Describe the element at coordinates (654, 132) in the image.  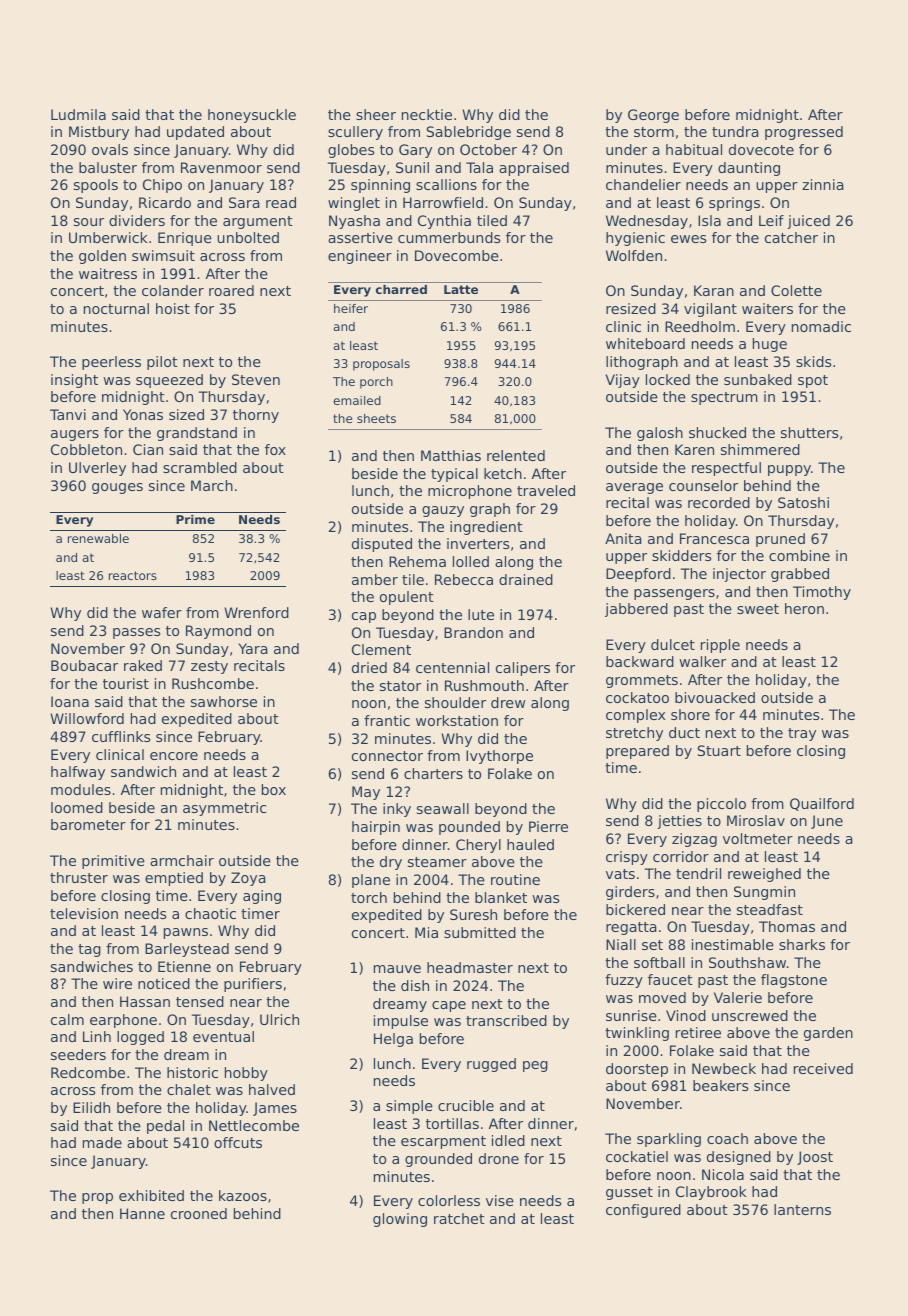
I see `storm` at that location.
